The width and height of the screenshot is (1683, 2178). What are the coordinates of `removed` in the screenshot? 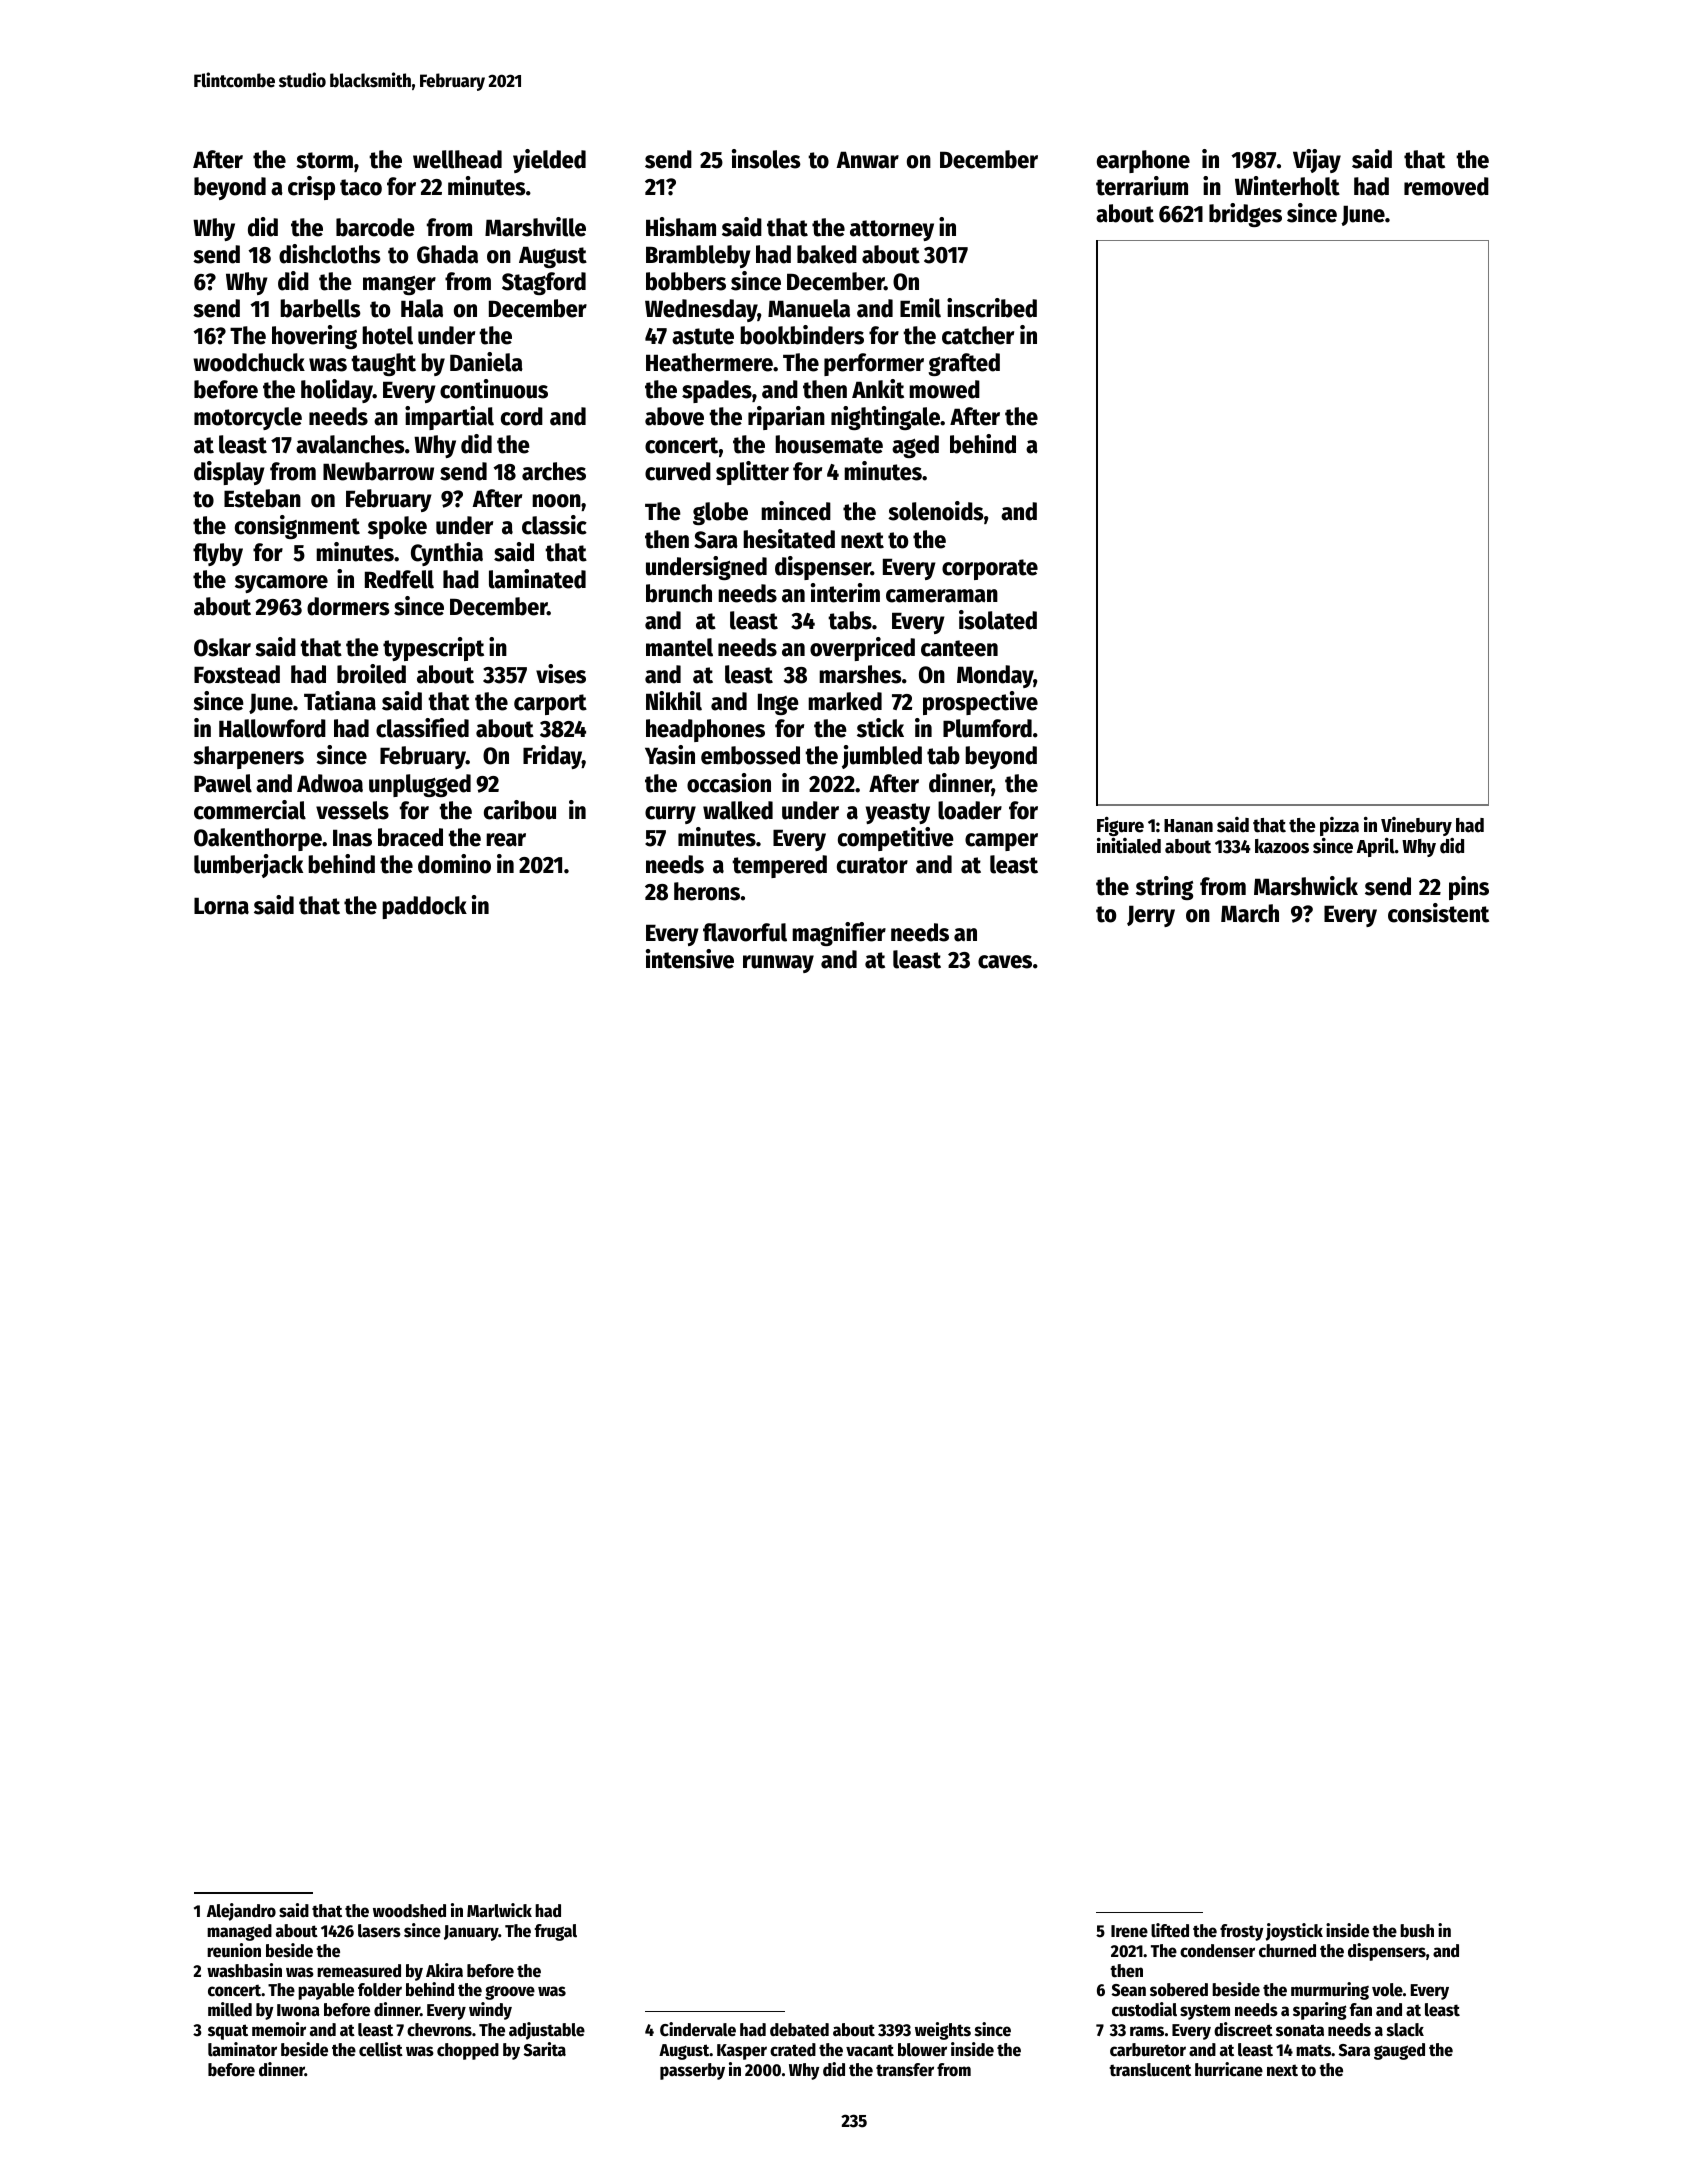 It's located at (1446, 186).
